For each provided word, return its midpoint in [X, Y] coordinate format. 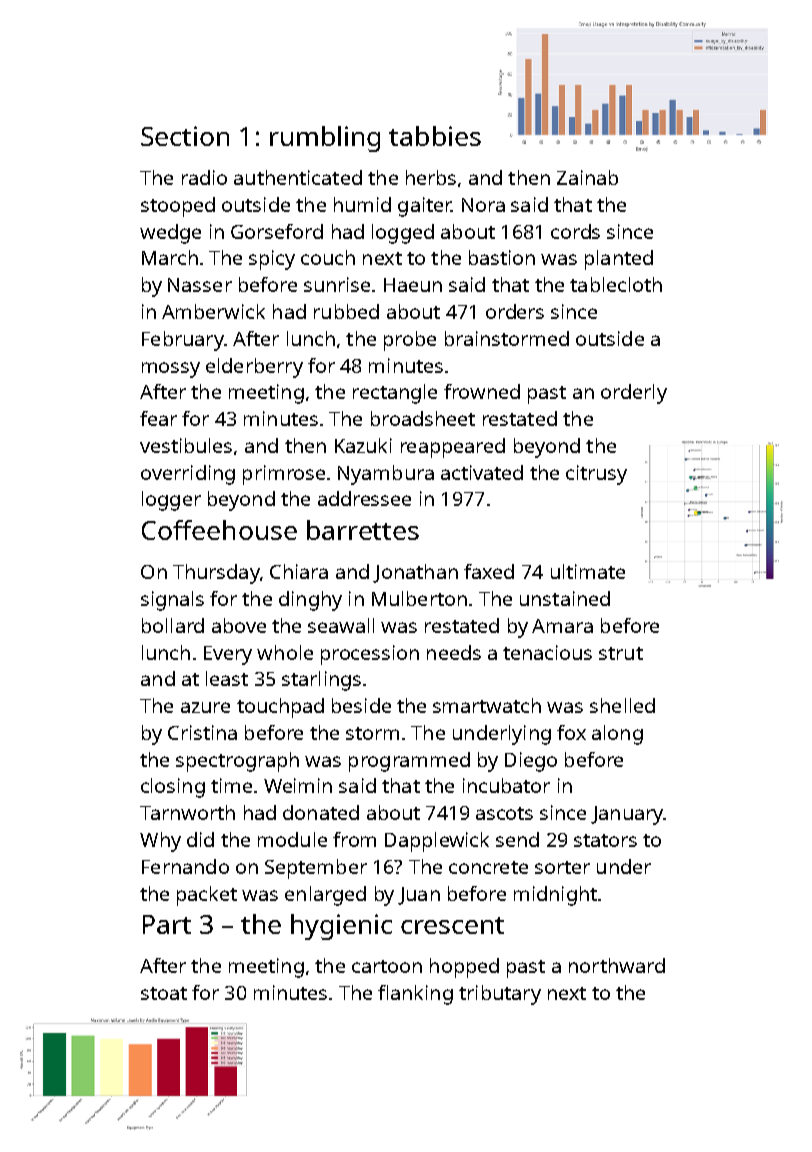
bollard [173, 625]
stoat [164, 993]
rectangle [395, 394]
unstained [565, 598]
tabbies [435, 136]
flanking [415, 995]
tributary [500, 995]
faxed [489, 571]
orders [515, 311]
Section [185, 136]
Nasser [200, 285]
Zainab [587, 177]
